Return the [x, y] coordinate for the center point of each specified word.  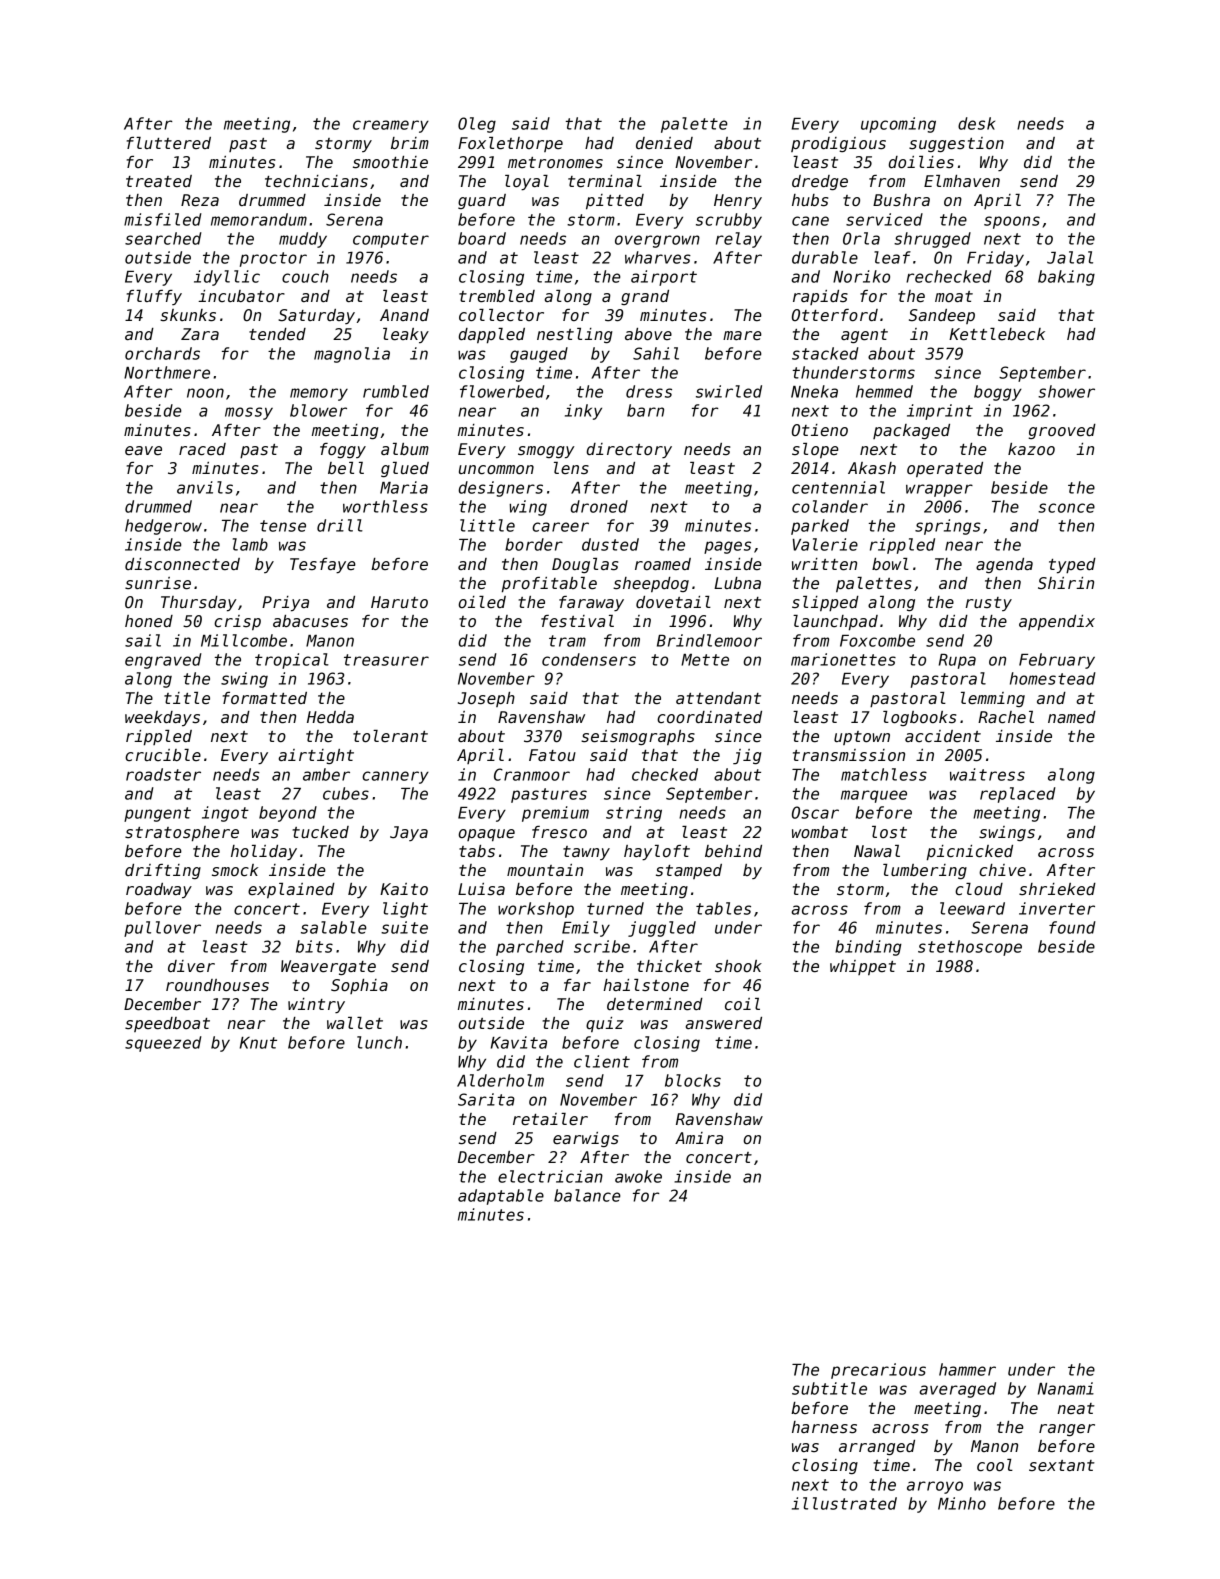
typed [1072, 566]
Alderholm [500, 1080]
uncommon [496, 469]
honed [149, 621]
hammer [967, 1369]
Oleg [477, 125]
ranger [1067, 1430]
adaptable [501, 1197]
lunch [379, 1042]
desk [976, 123]
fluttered [169, 143]
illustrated [844, 1503]
